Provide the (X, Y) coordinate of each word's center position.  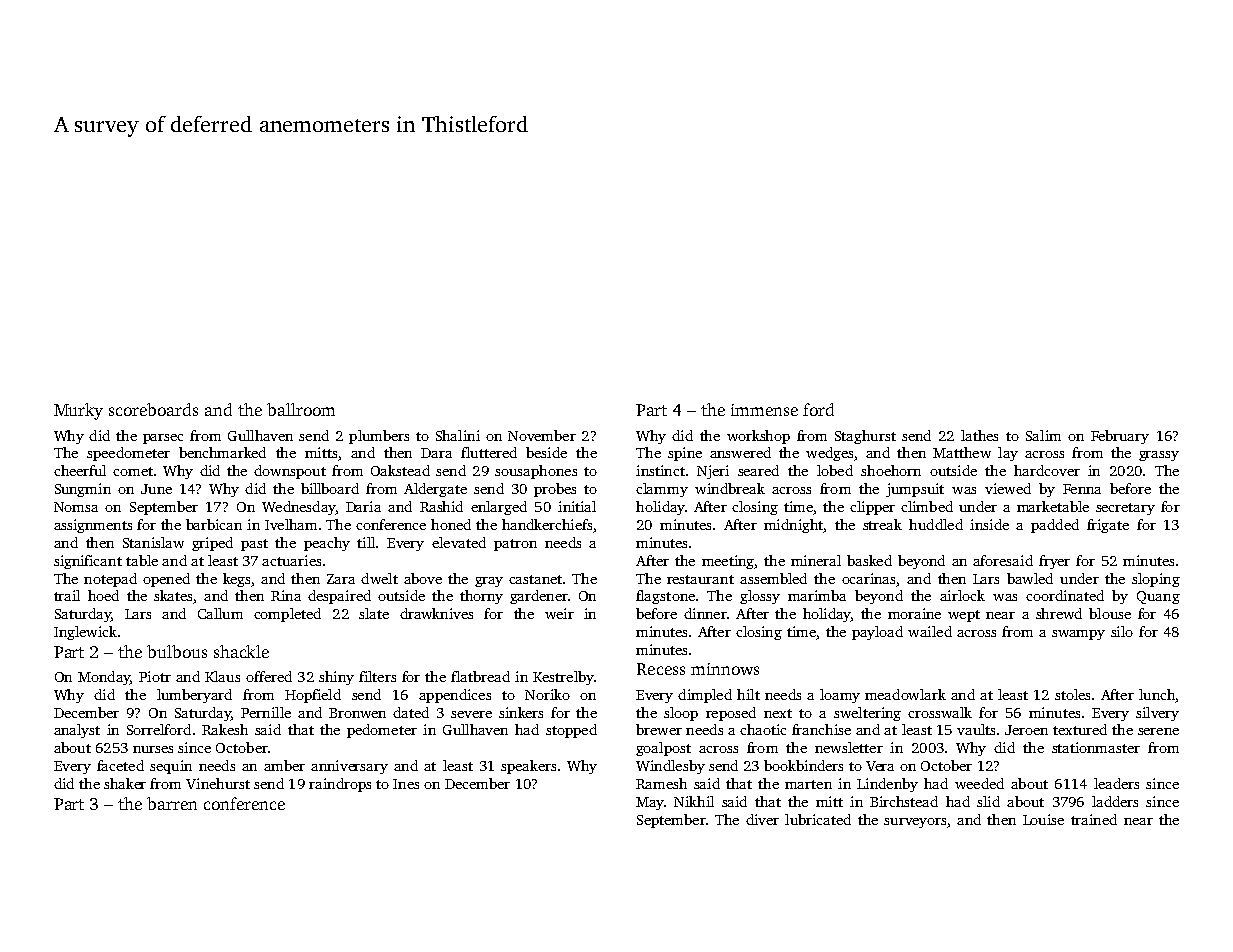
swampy (1078, 635)
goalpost (663, 749)
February (1120, 437)
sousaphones (536, 472)
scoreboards (153, 409)
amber (284, 765)
